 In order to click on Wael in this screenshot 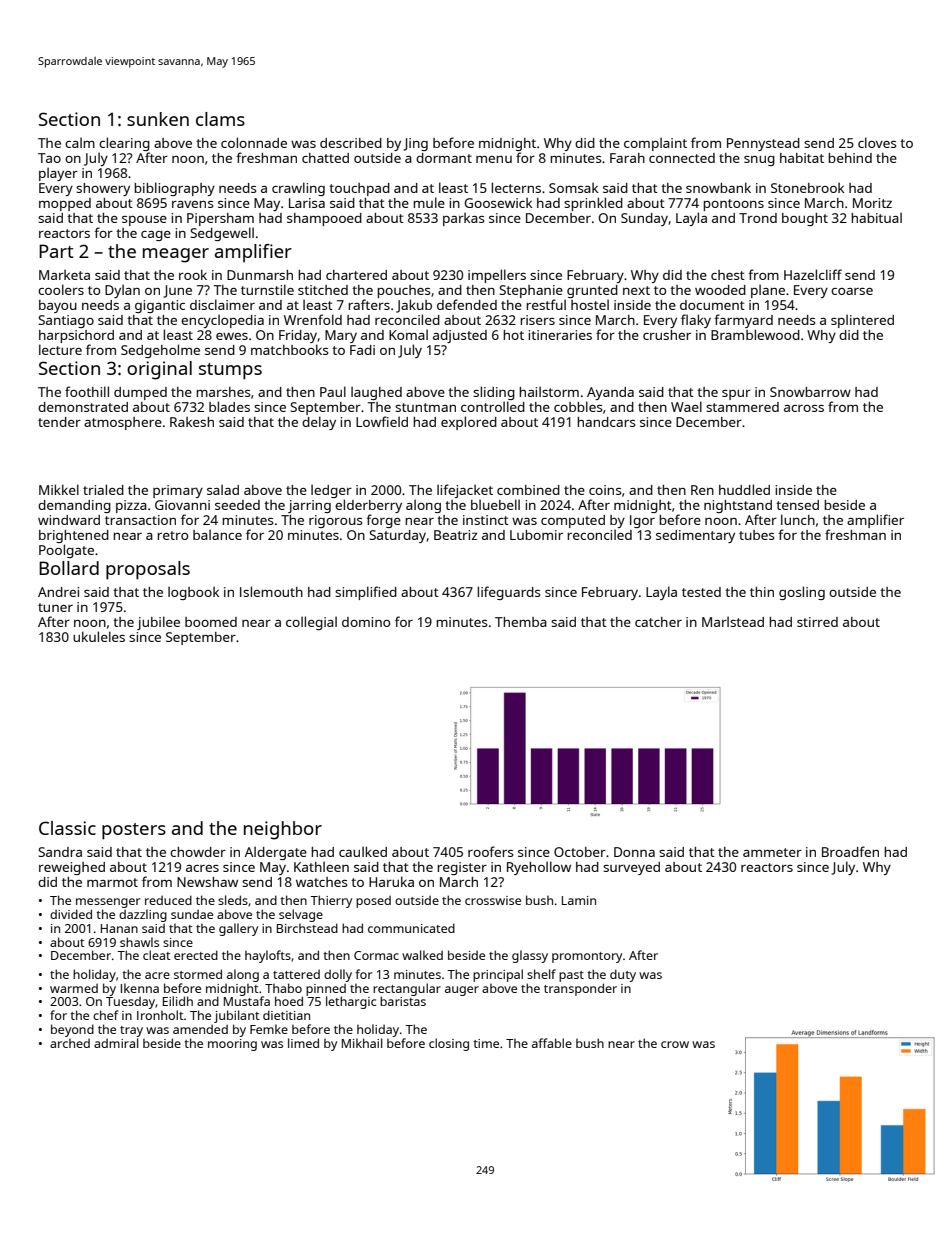, I will do `click(686, 406)`.
